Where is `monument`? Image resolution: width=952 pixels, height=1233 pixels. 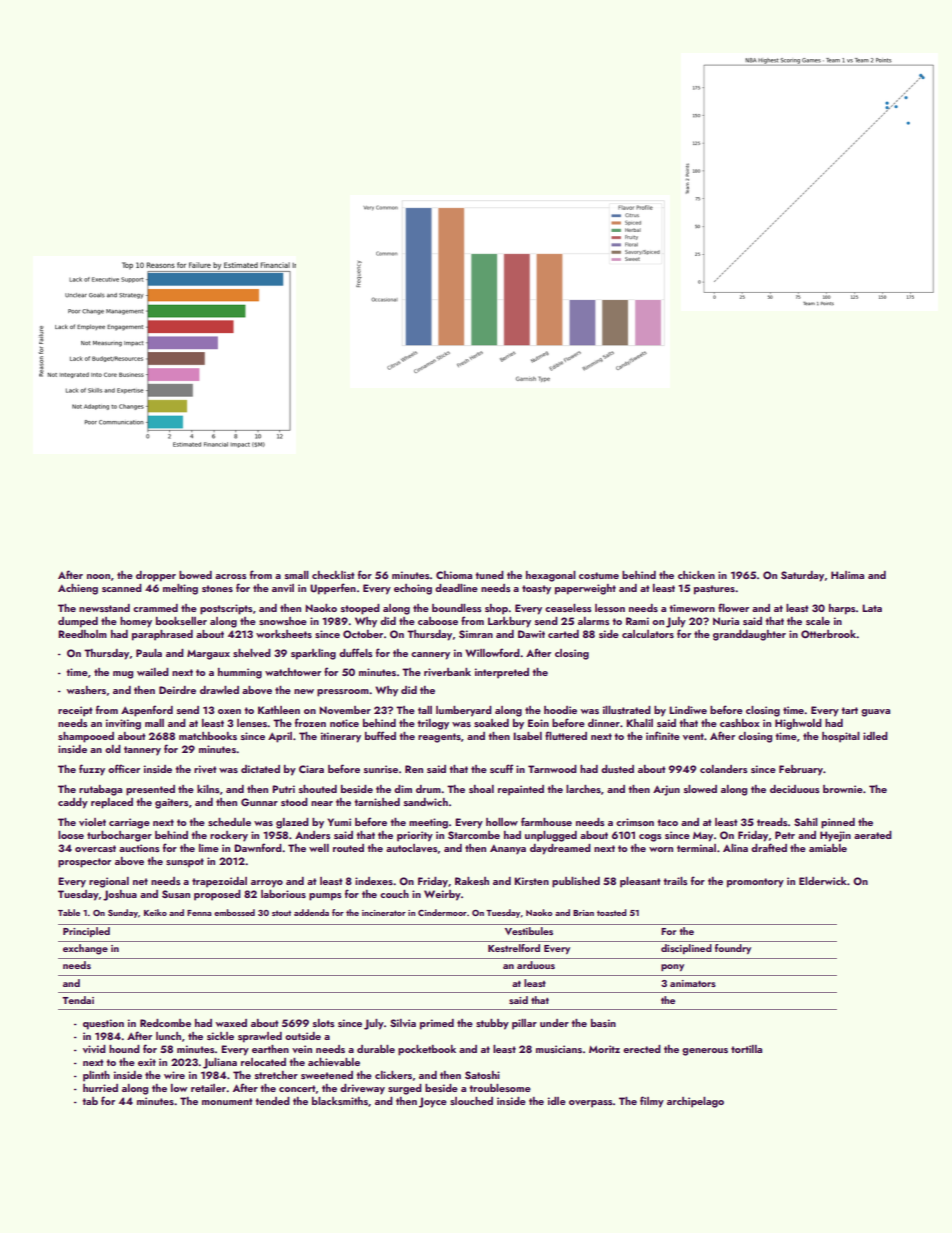
monument is located at coordinates (227, 1101).
